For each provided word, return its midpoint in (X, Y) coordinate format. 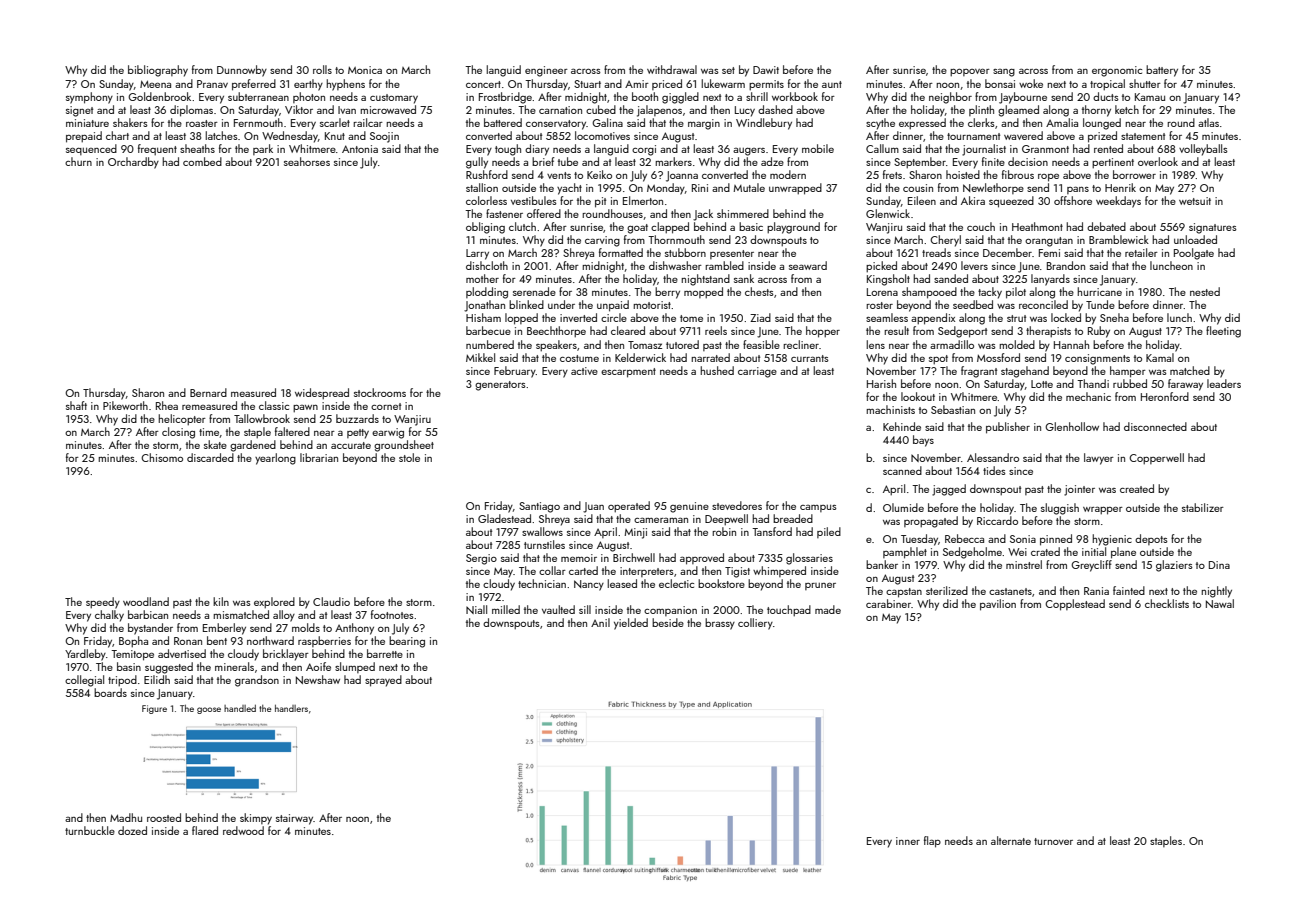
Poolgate (1194, 254)
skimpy (256, 819)
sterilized (947, 590)
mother (482, 278)
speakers (556, 346)
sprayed (383, 681)
